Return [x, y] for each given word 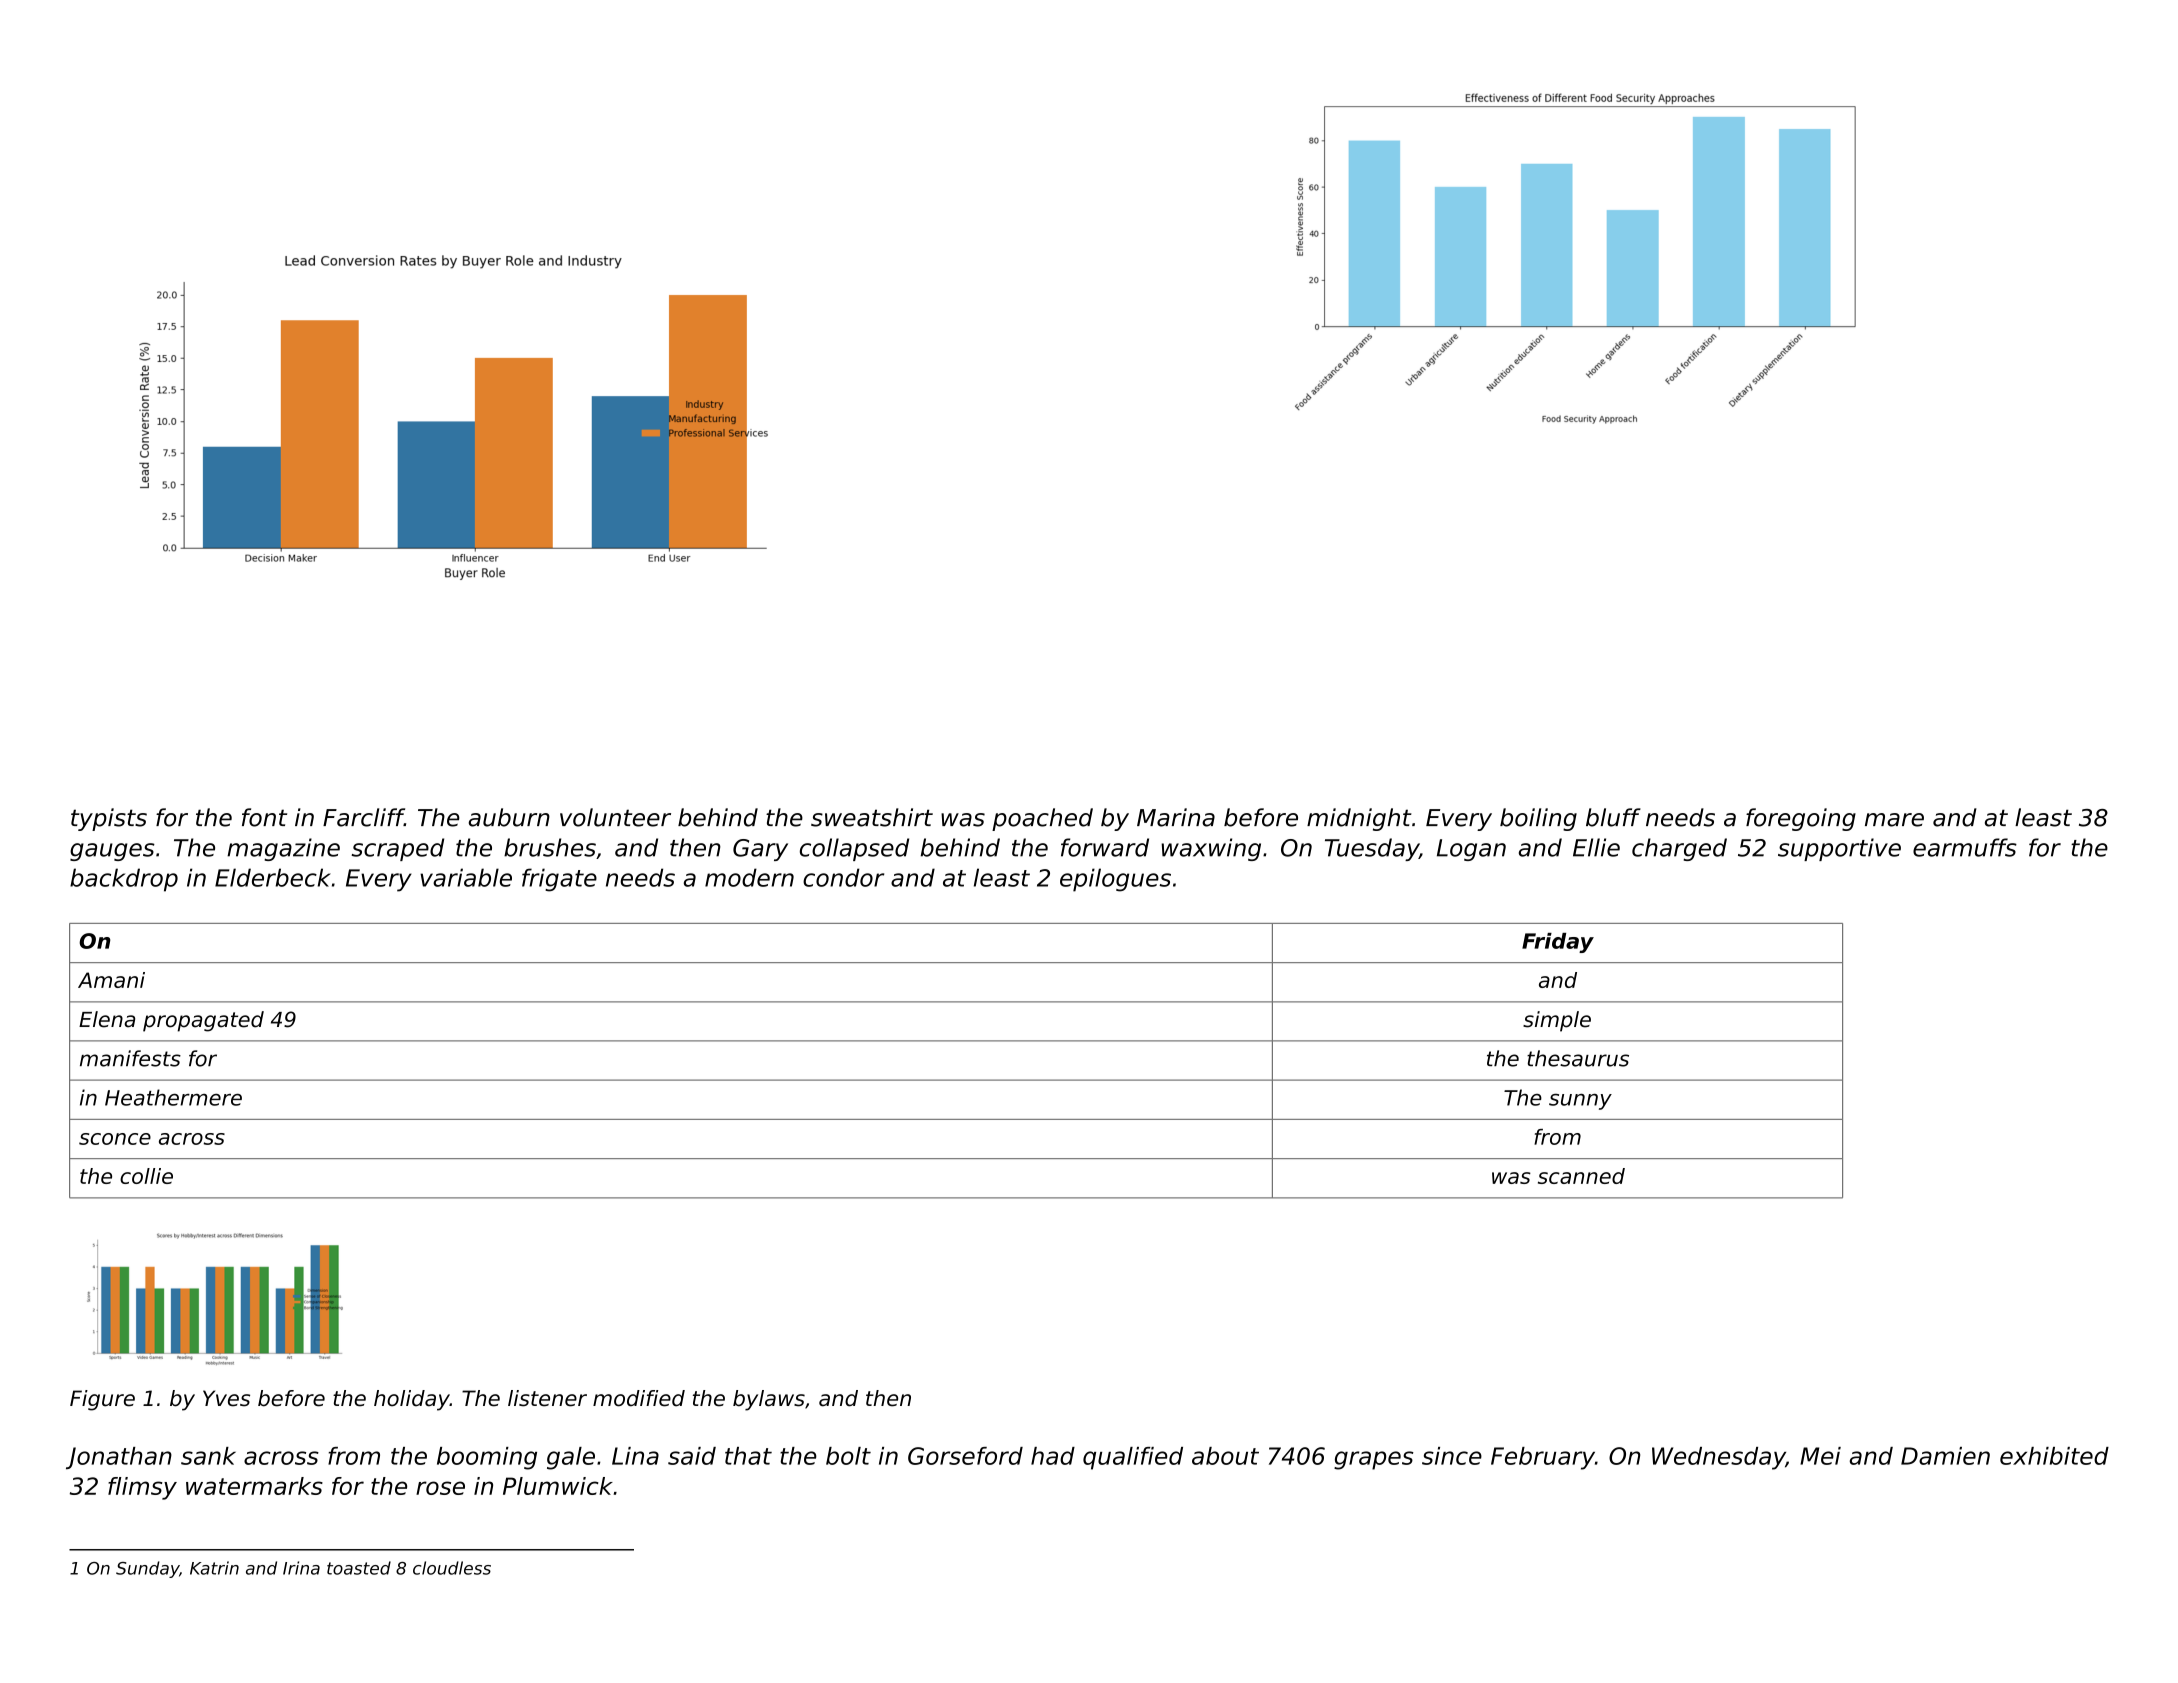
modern [749, 877]
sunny [1580, 1102]
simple [1557, 1021]
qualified [1133, 1458]
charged [1679, 849]
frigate [559, 880]
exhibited [2054, 1456]
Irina [301, 1568]
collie [146, 1176]
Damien [1945, 1456]
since [1452, 1456]
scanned [1581, 1176]
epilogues [1115, 880]
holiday [412, 1400]
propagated [203, 1021]
